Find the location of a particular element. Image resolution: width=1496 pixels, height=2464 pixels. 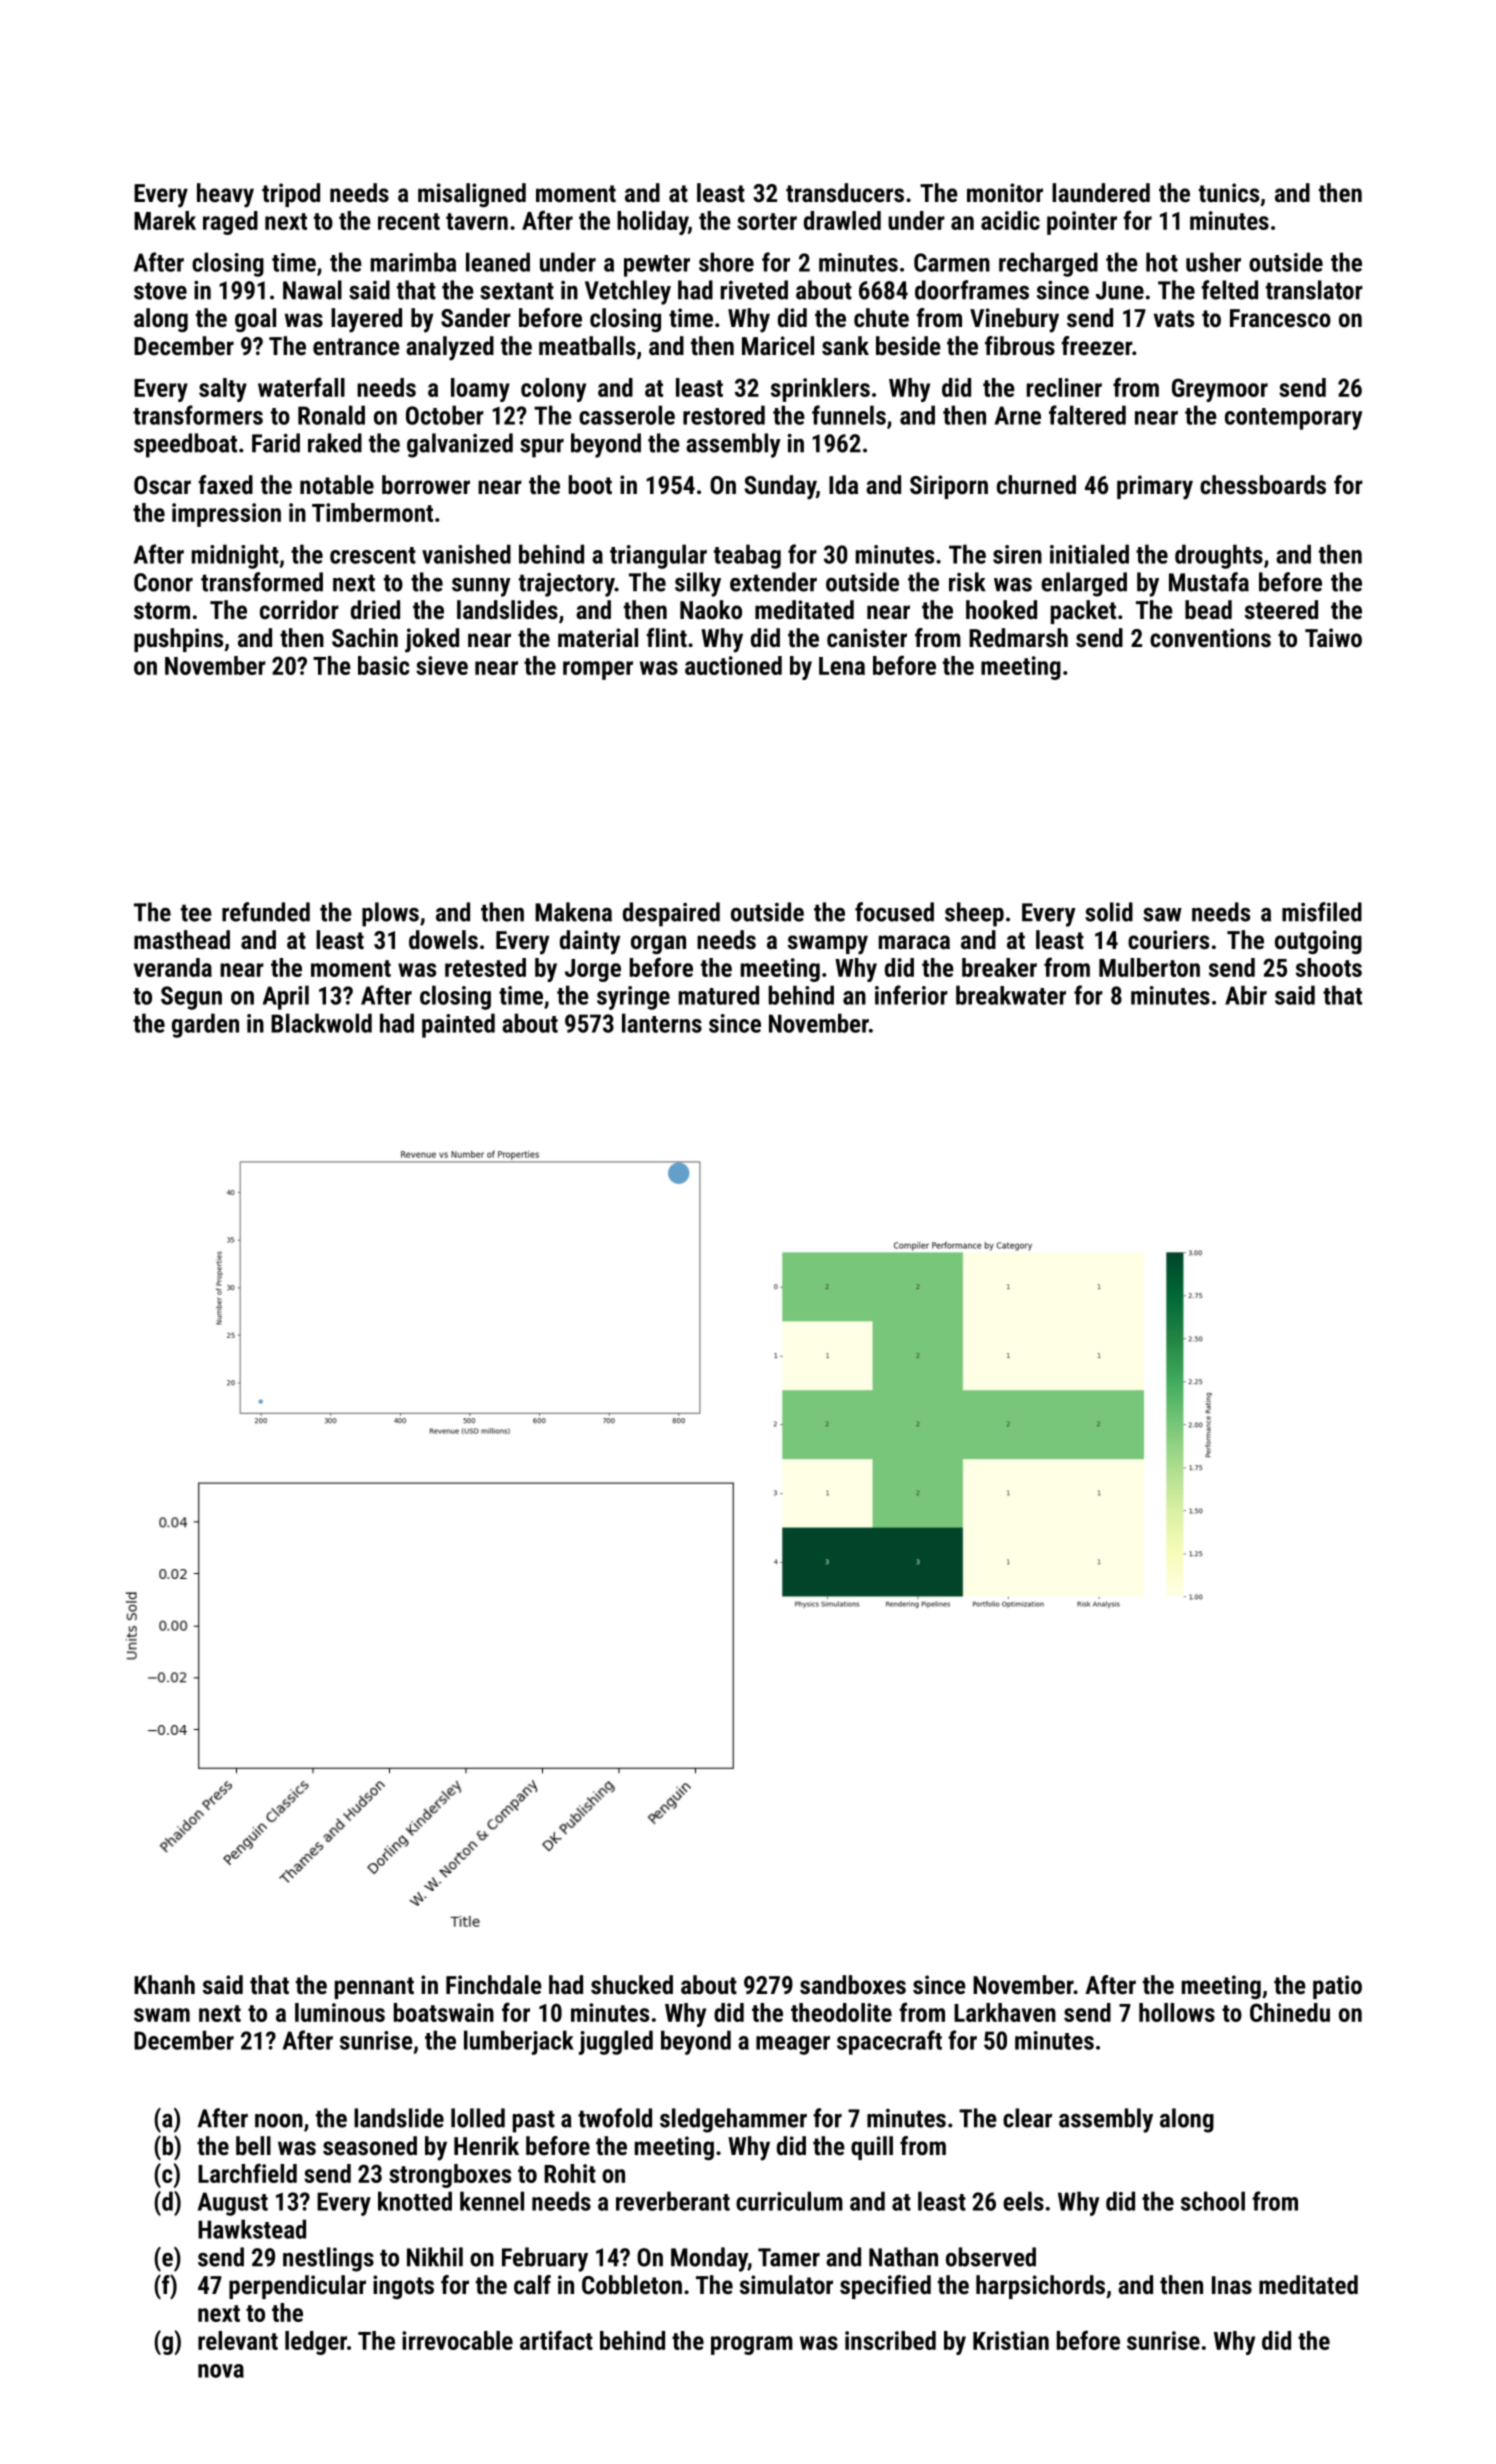

trajectory is located at coordinates (567, 585).
